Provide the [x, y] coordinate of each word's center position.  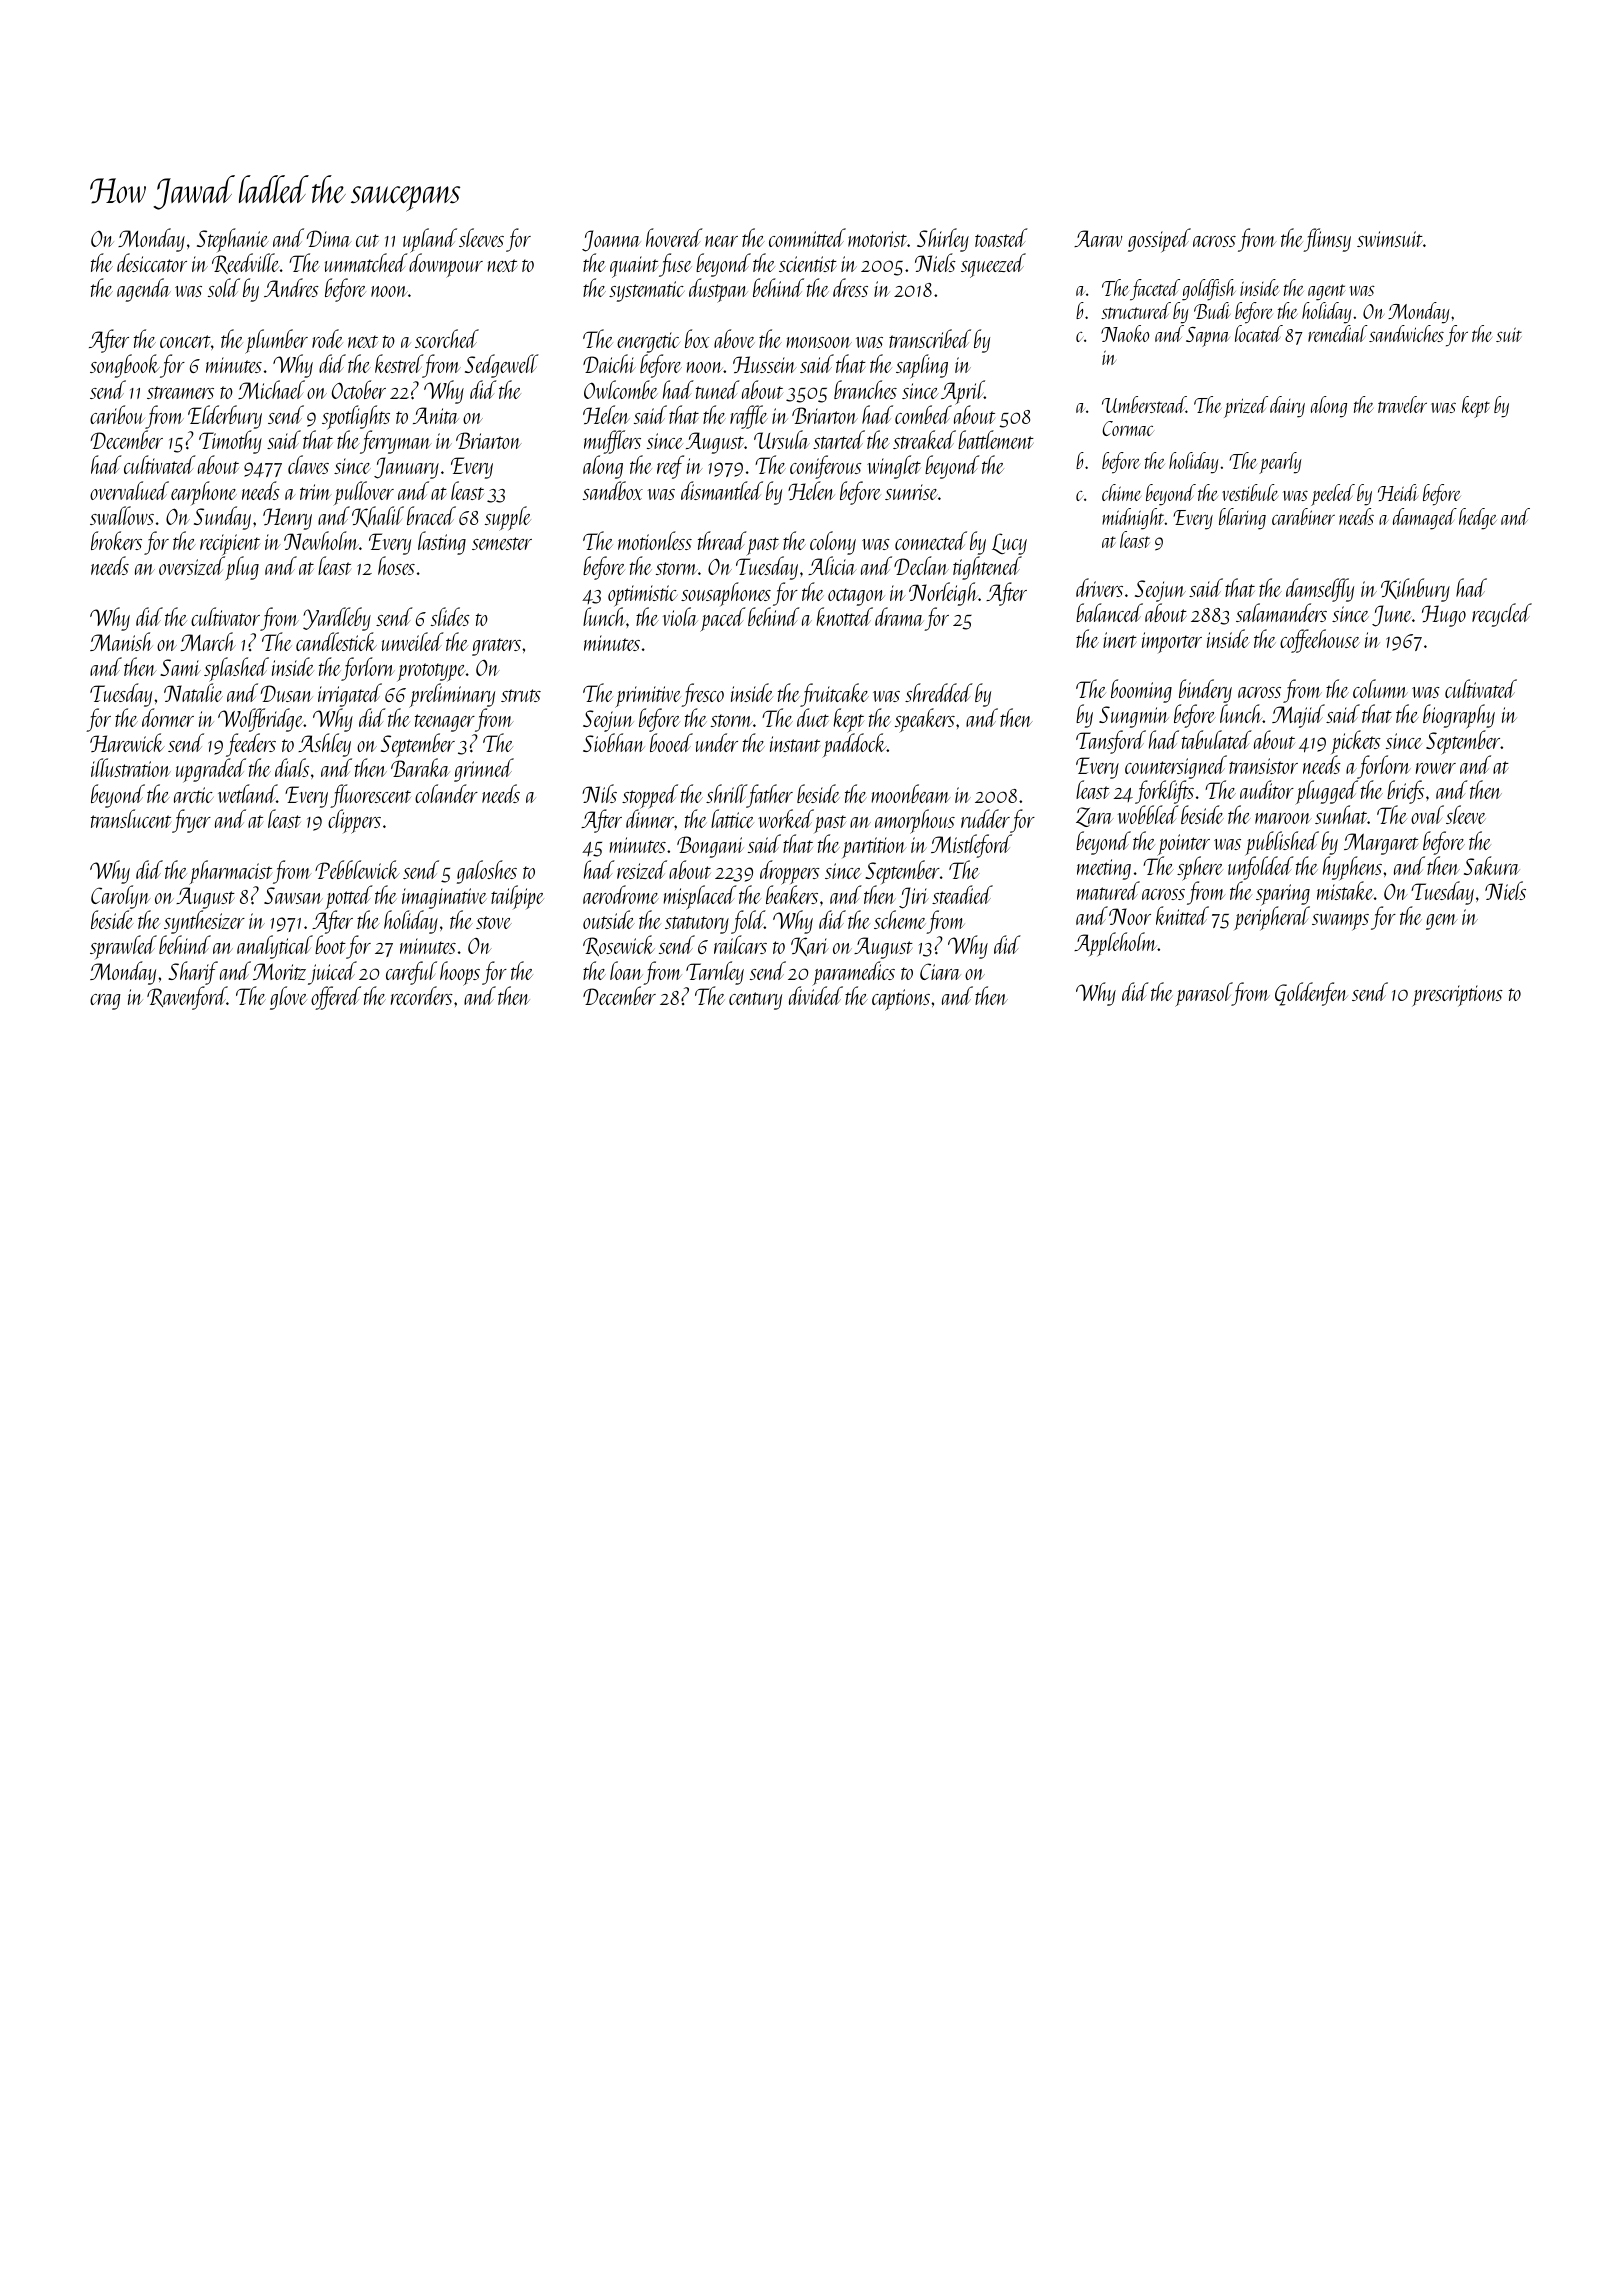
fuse [675, 265]
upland [430, 241]
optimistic [643, 596]
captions [901, 1000]
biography [1459, 716]
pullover [363, 493]
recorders [422, 995]
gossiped [1159, 240]
